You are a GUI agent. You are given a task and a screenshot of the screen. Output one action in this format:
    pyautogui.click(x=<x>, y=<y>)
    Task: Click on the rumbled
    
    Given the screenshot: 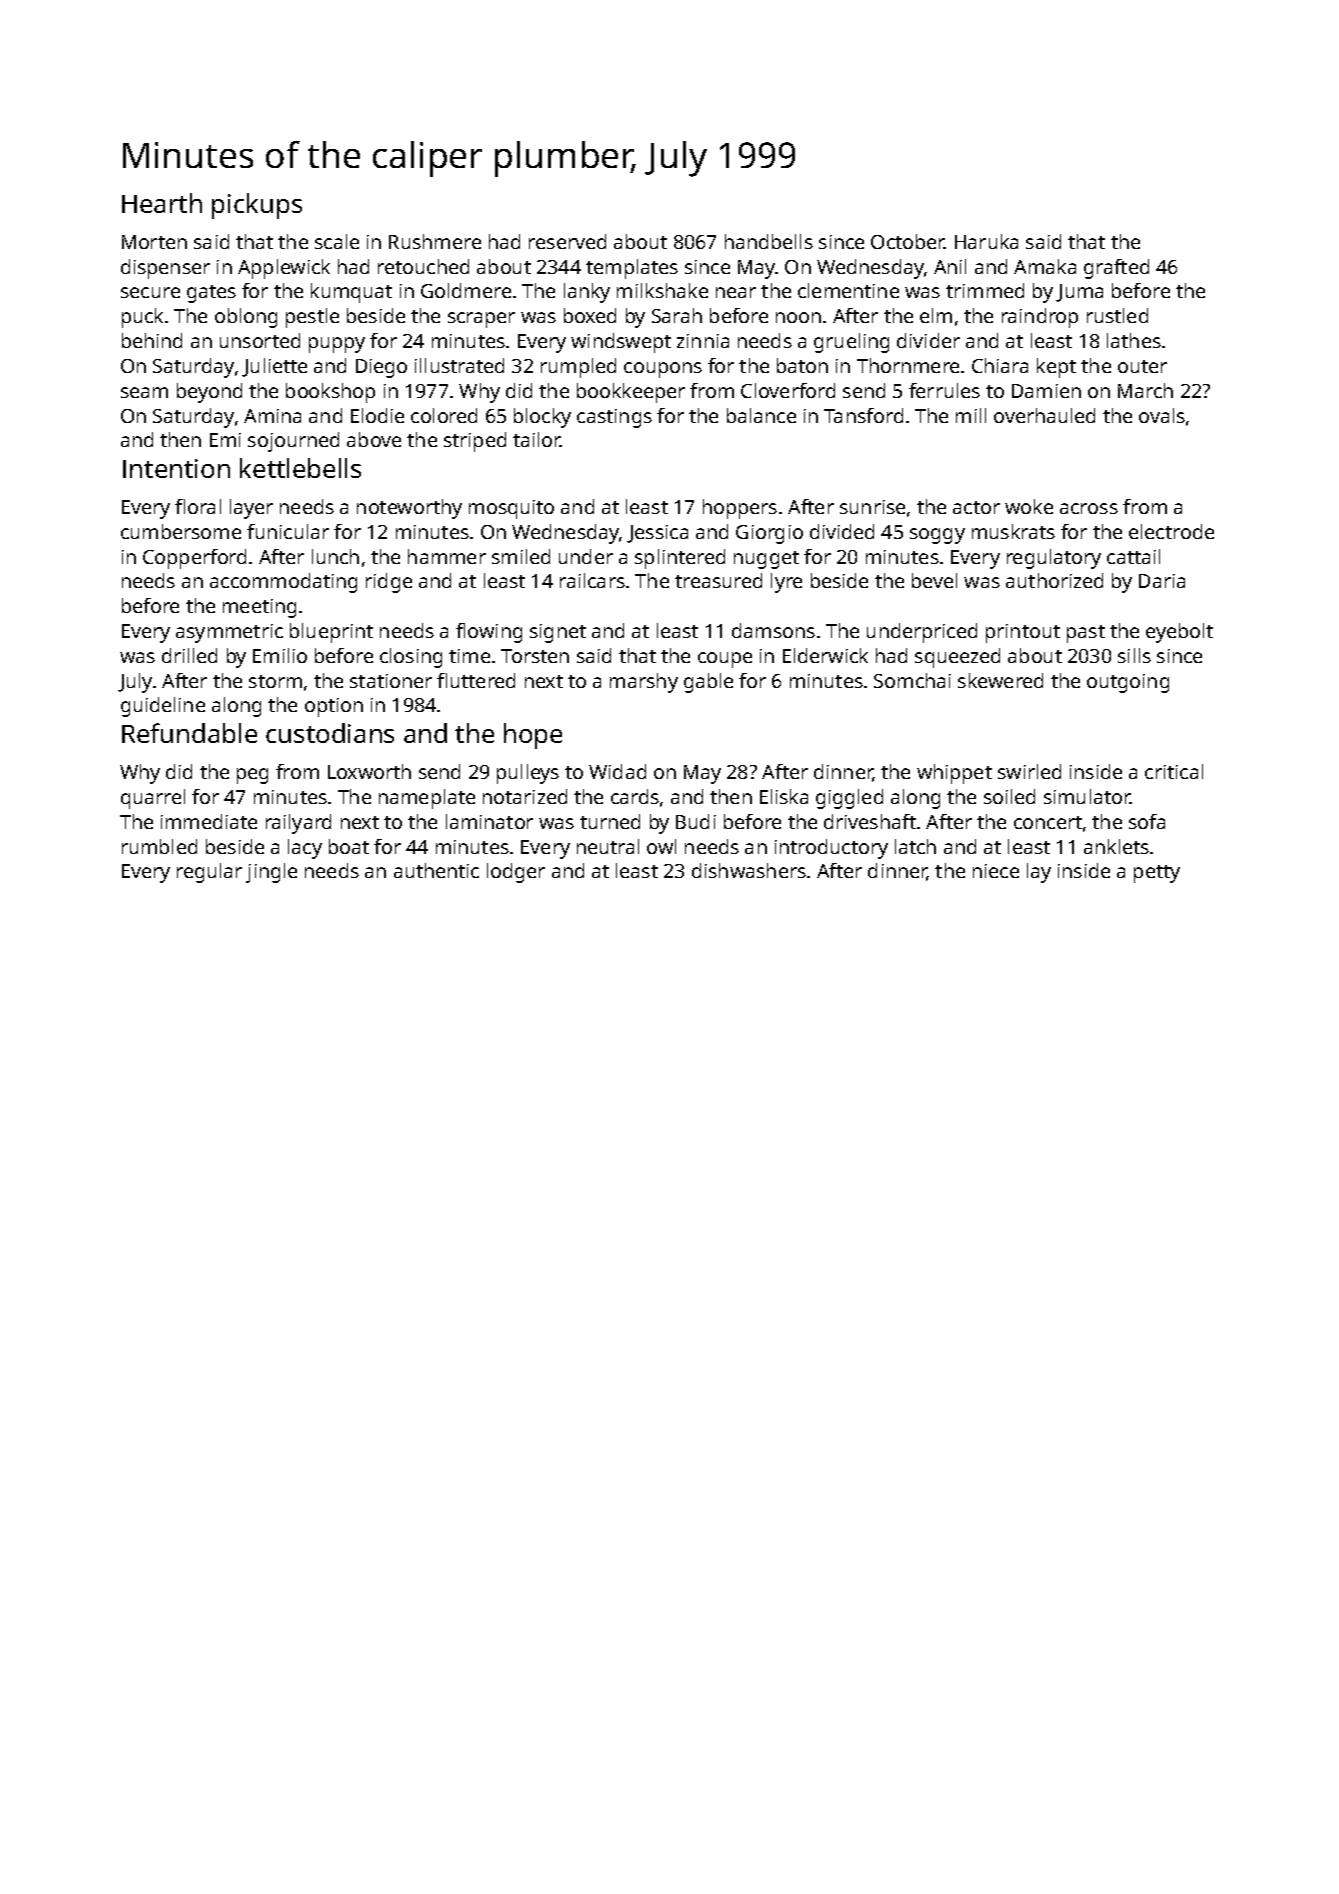 What is the action you would take?
    pyautogui.click(x=159, y=846)
